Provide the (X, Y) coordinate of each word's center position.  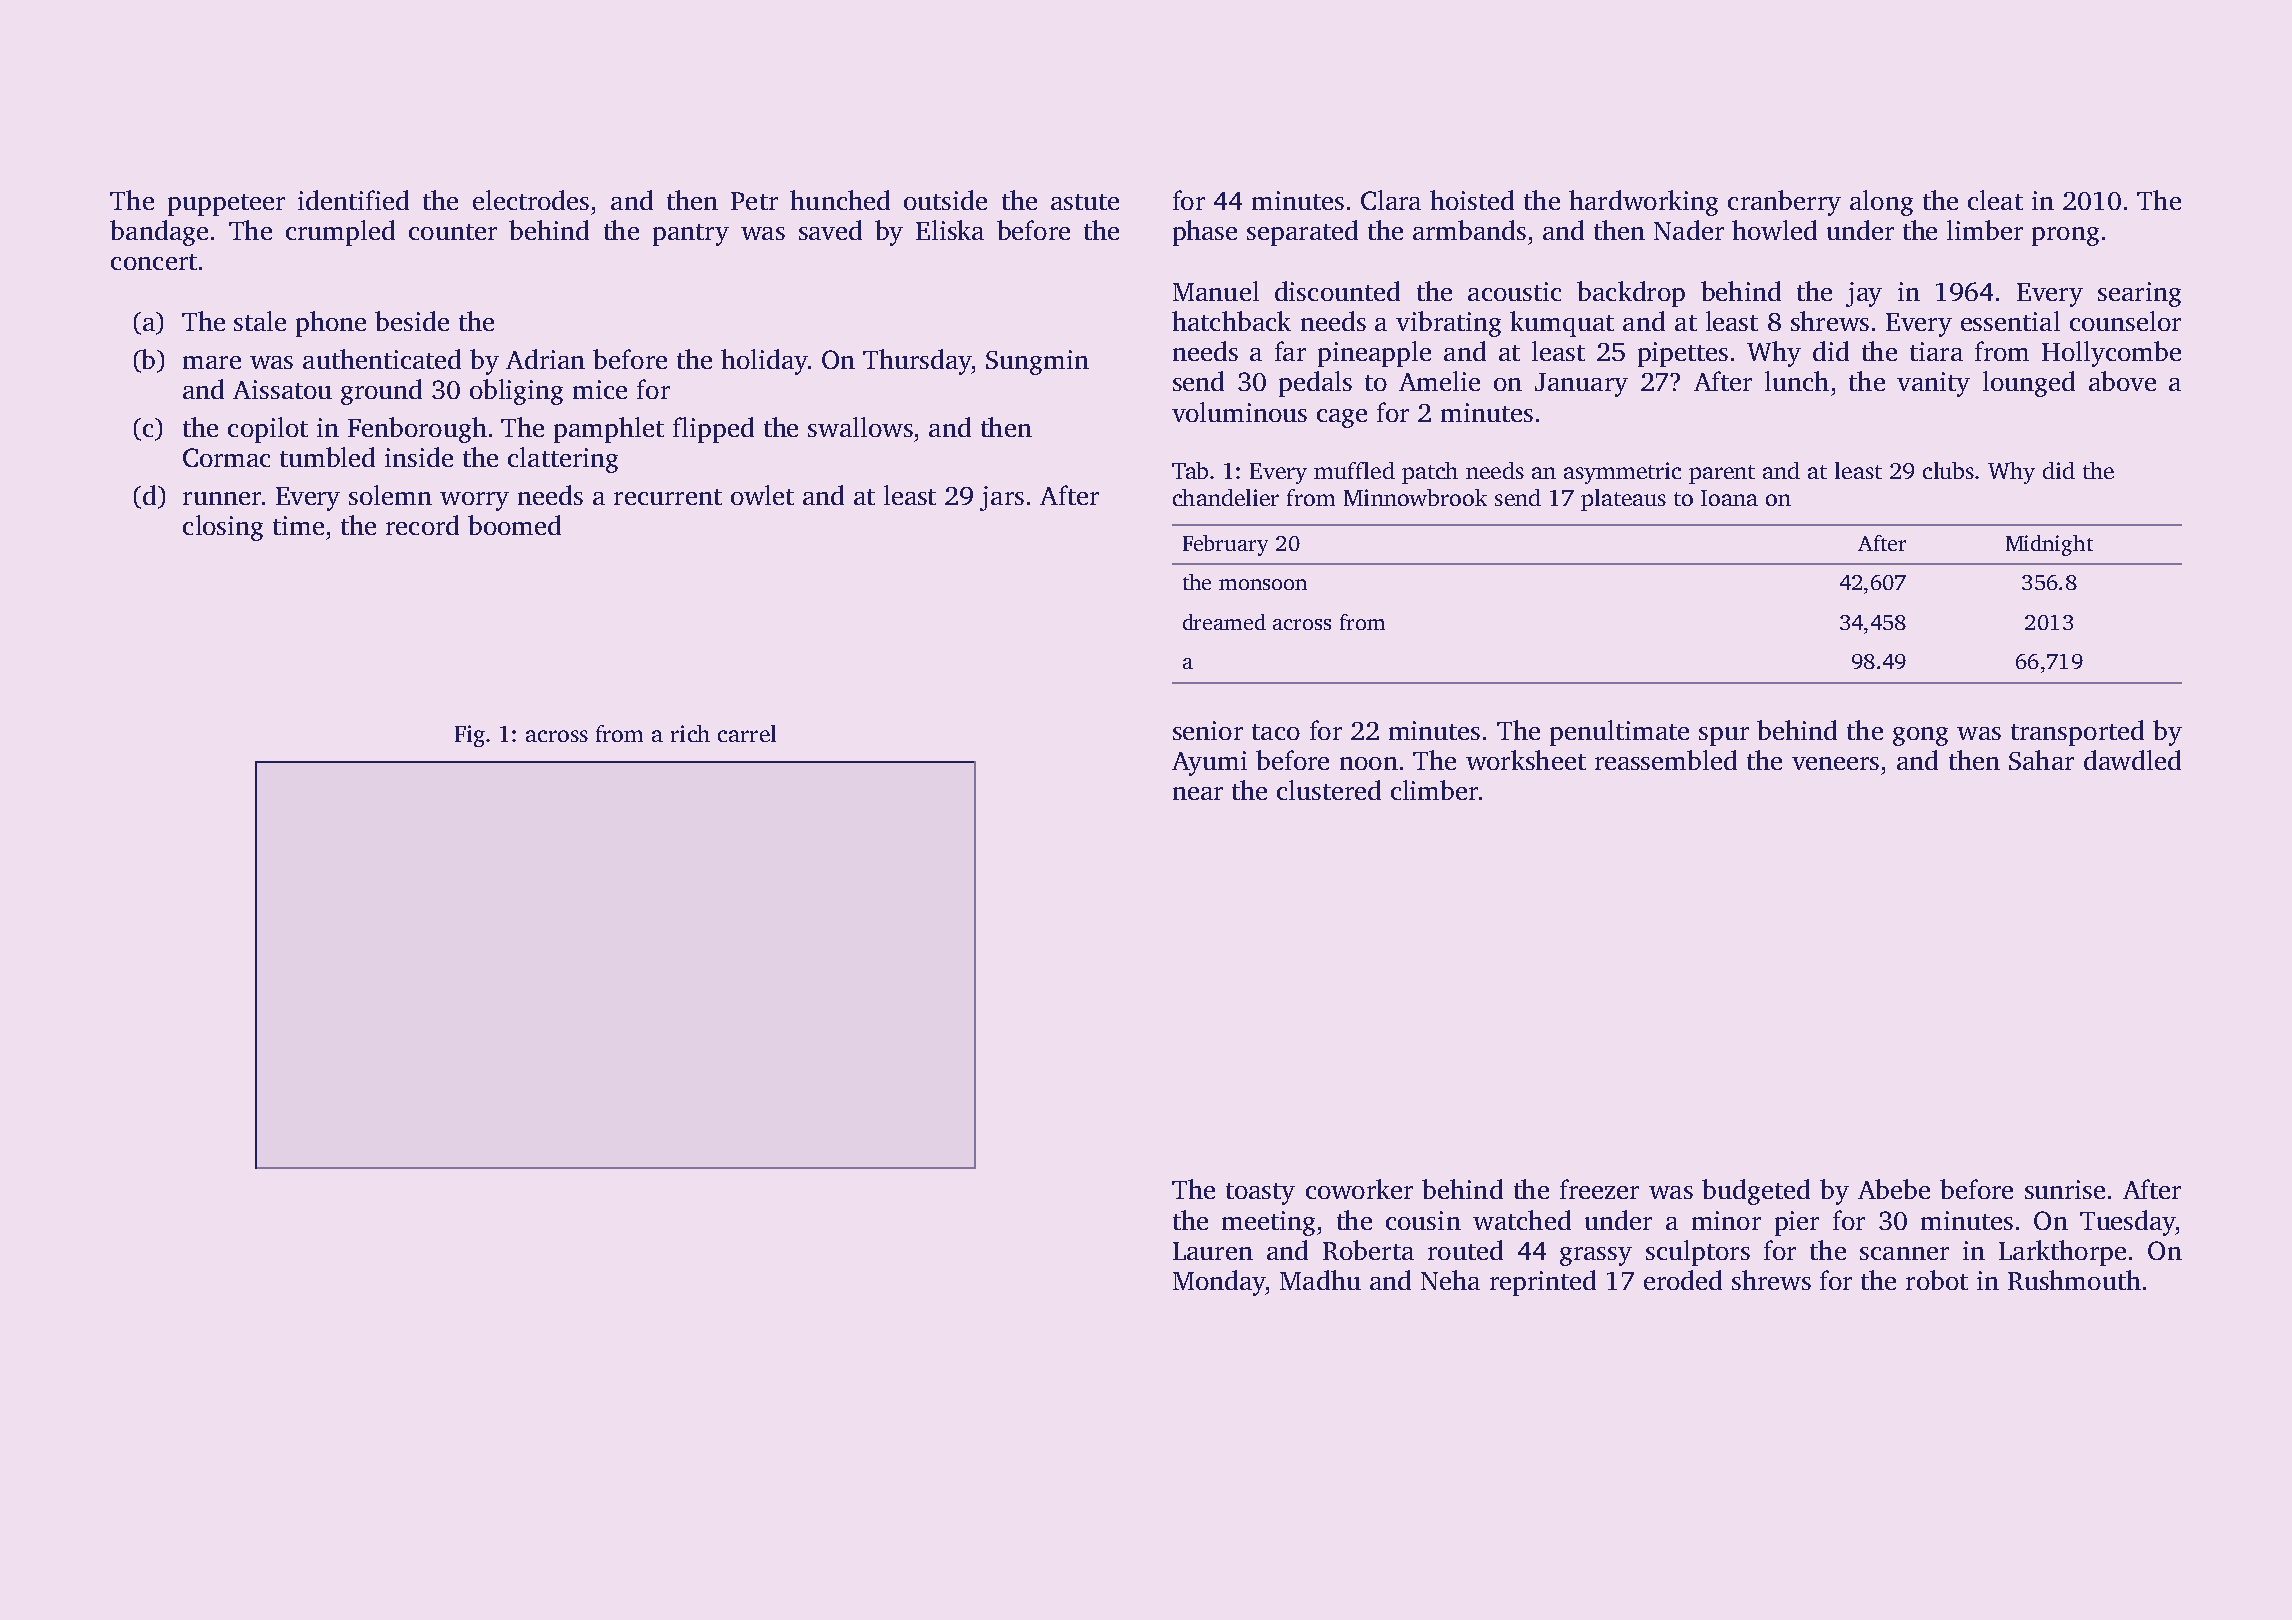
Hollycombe (2111, 354)
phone (331, 324)
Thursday (917, 362)
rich (690, 733)
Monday (1219, 1283)
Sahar (2041, 760)
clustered (1329, 790)
